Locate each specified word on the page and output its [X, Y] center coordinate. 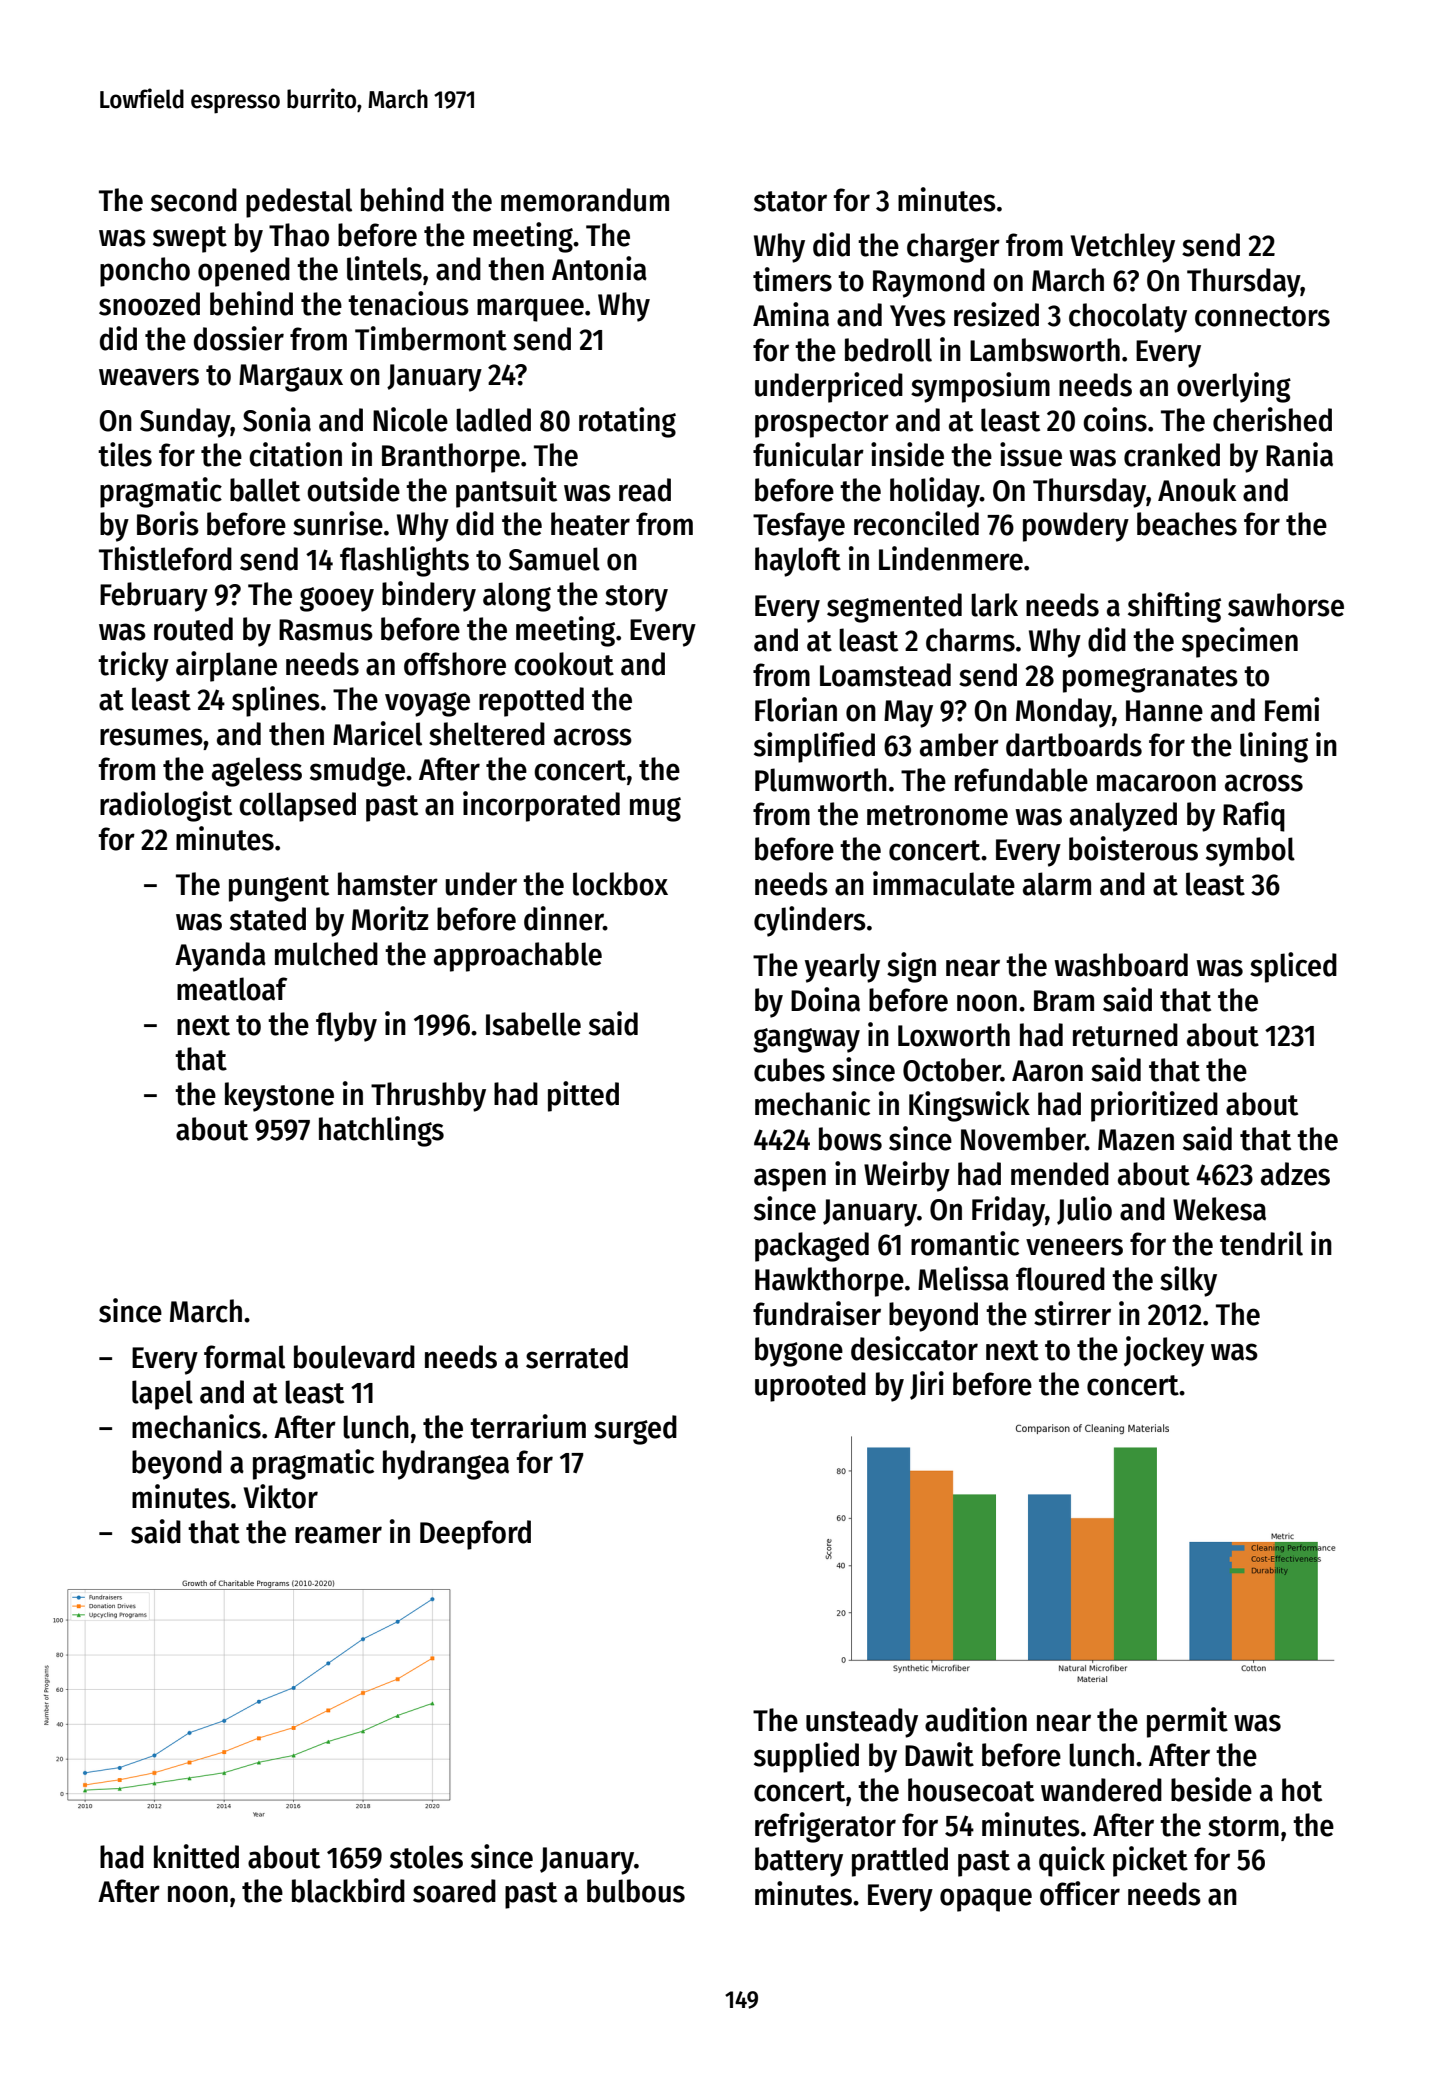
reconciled [916, 523]
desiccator [914, 1348]
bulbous [636, 1891]
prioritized [1154, 1106]
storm [1243, 1826]
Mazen [1136, 1140]
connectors [1262, 316]
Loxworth [954, 1035]
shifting [1174, 607]
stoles [426, 1857]
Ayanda [220, 957]
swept [190, 239]
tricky [133, 666]
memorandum [585, 200]
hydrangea [446, 1465]
